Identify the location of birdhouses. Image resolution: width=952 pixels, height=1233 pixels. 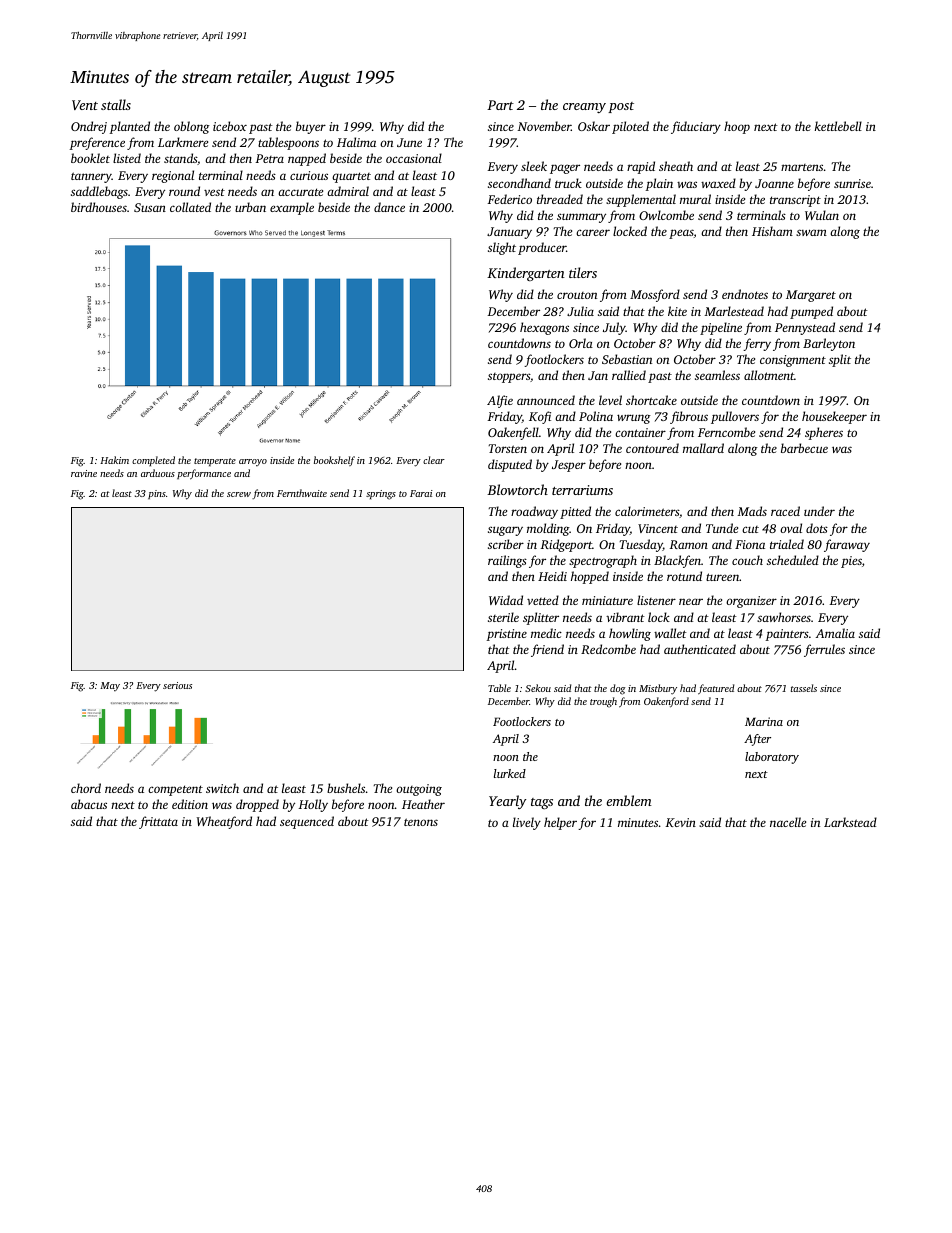
(99, 207).
